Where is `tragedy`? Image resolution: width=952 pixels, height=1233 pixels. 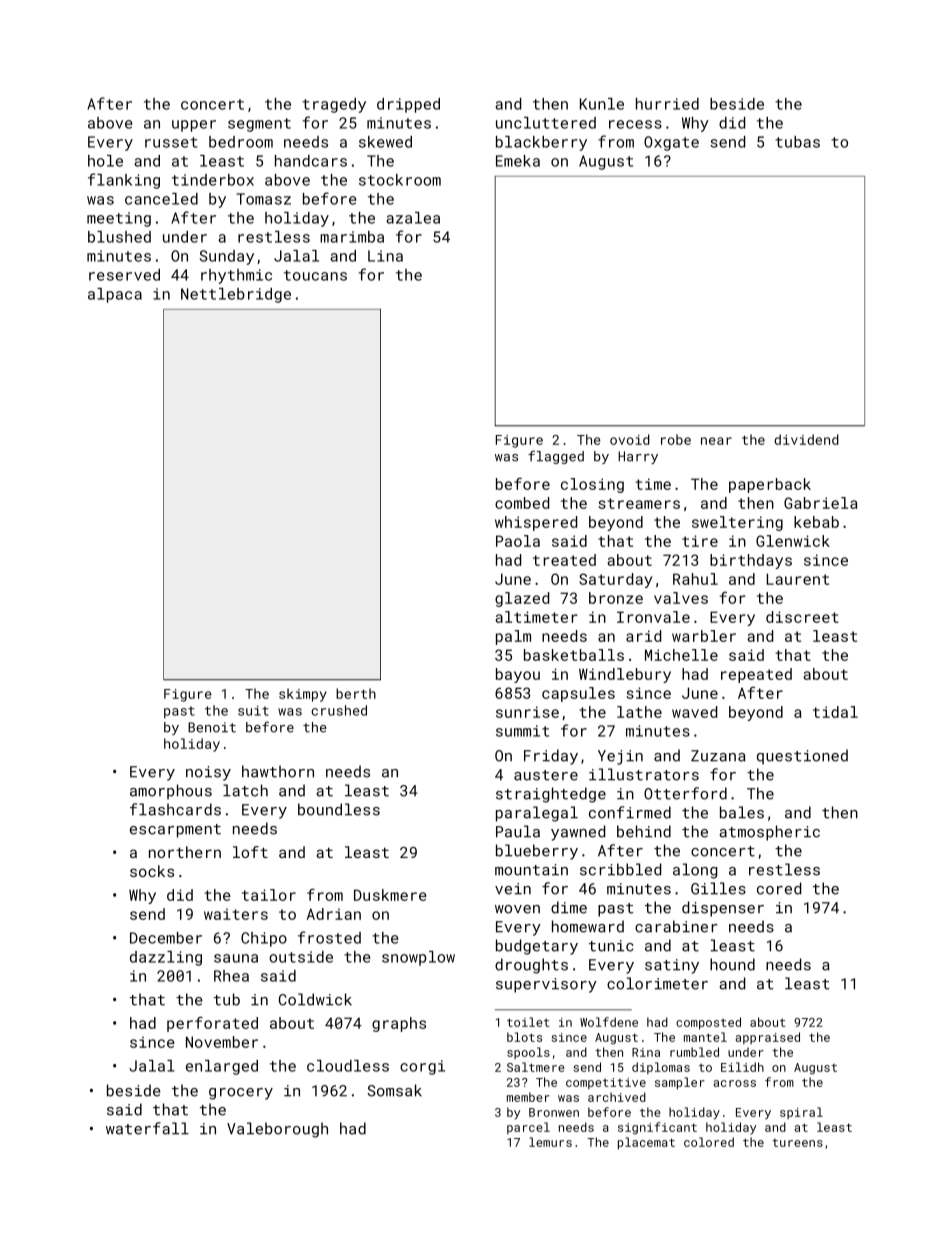
tragedy is located at coordinates (334, 105).
